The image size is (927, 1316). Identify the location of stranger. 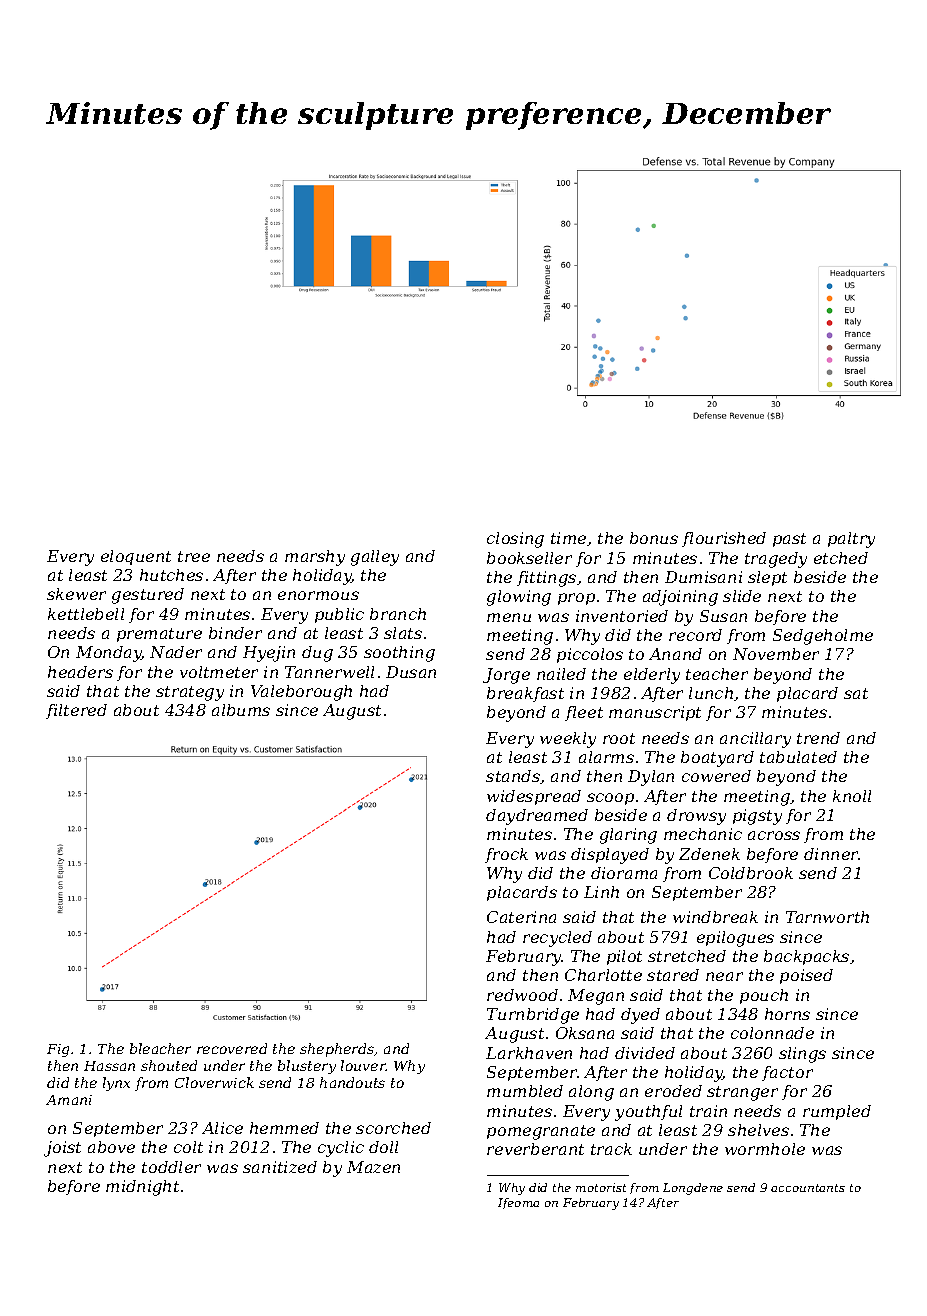
(742, 1093).
